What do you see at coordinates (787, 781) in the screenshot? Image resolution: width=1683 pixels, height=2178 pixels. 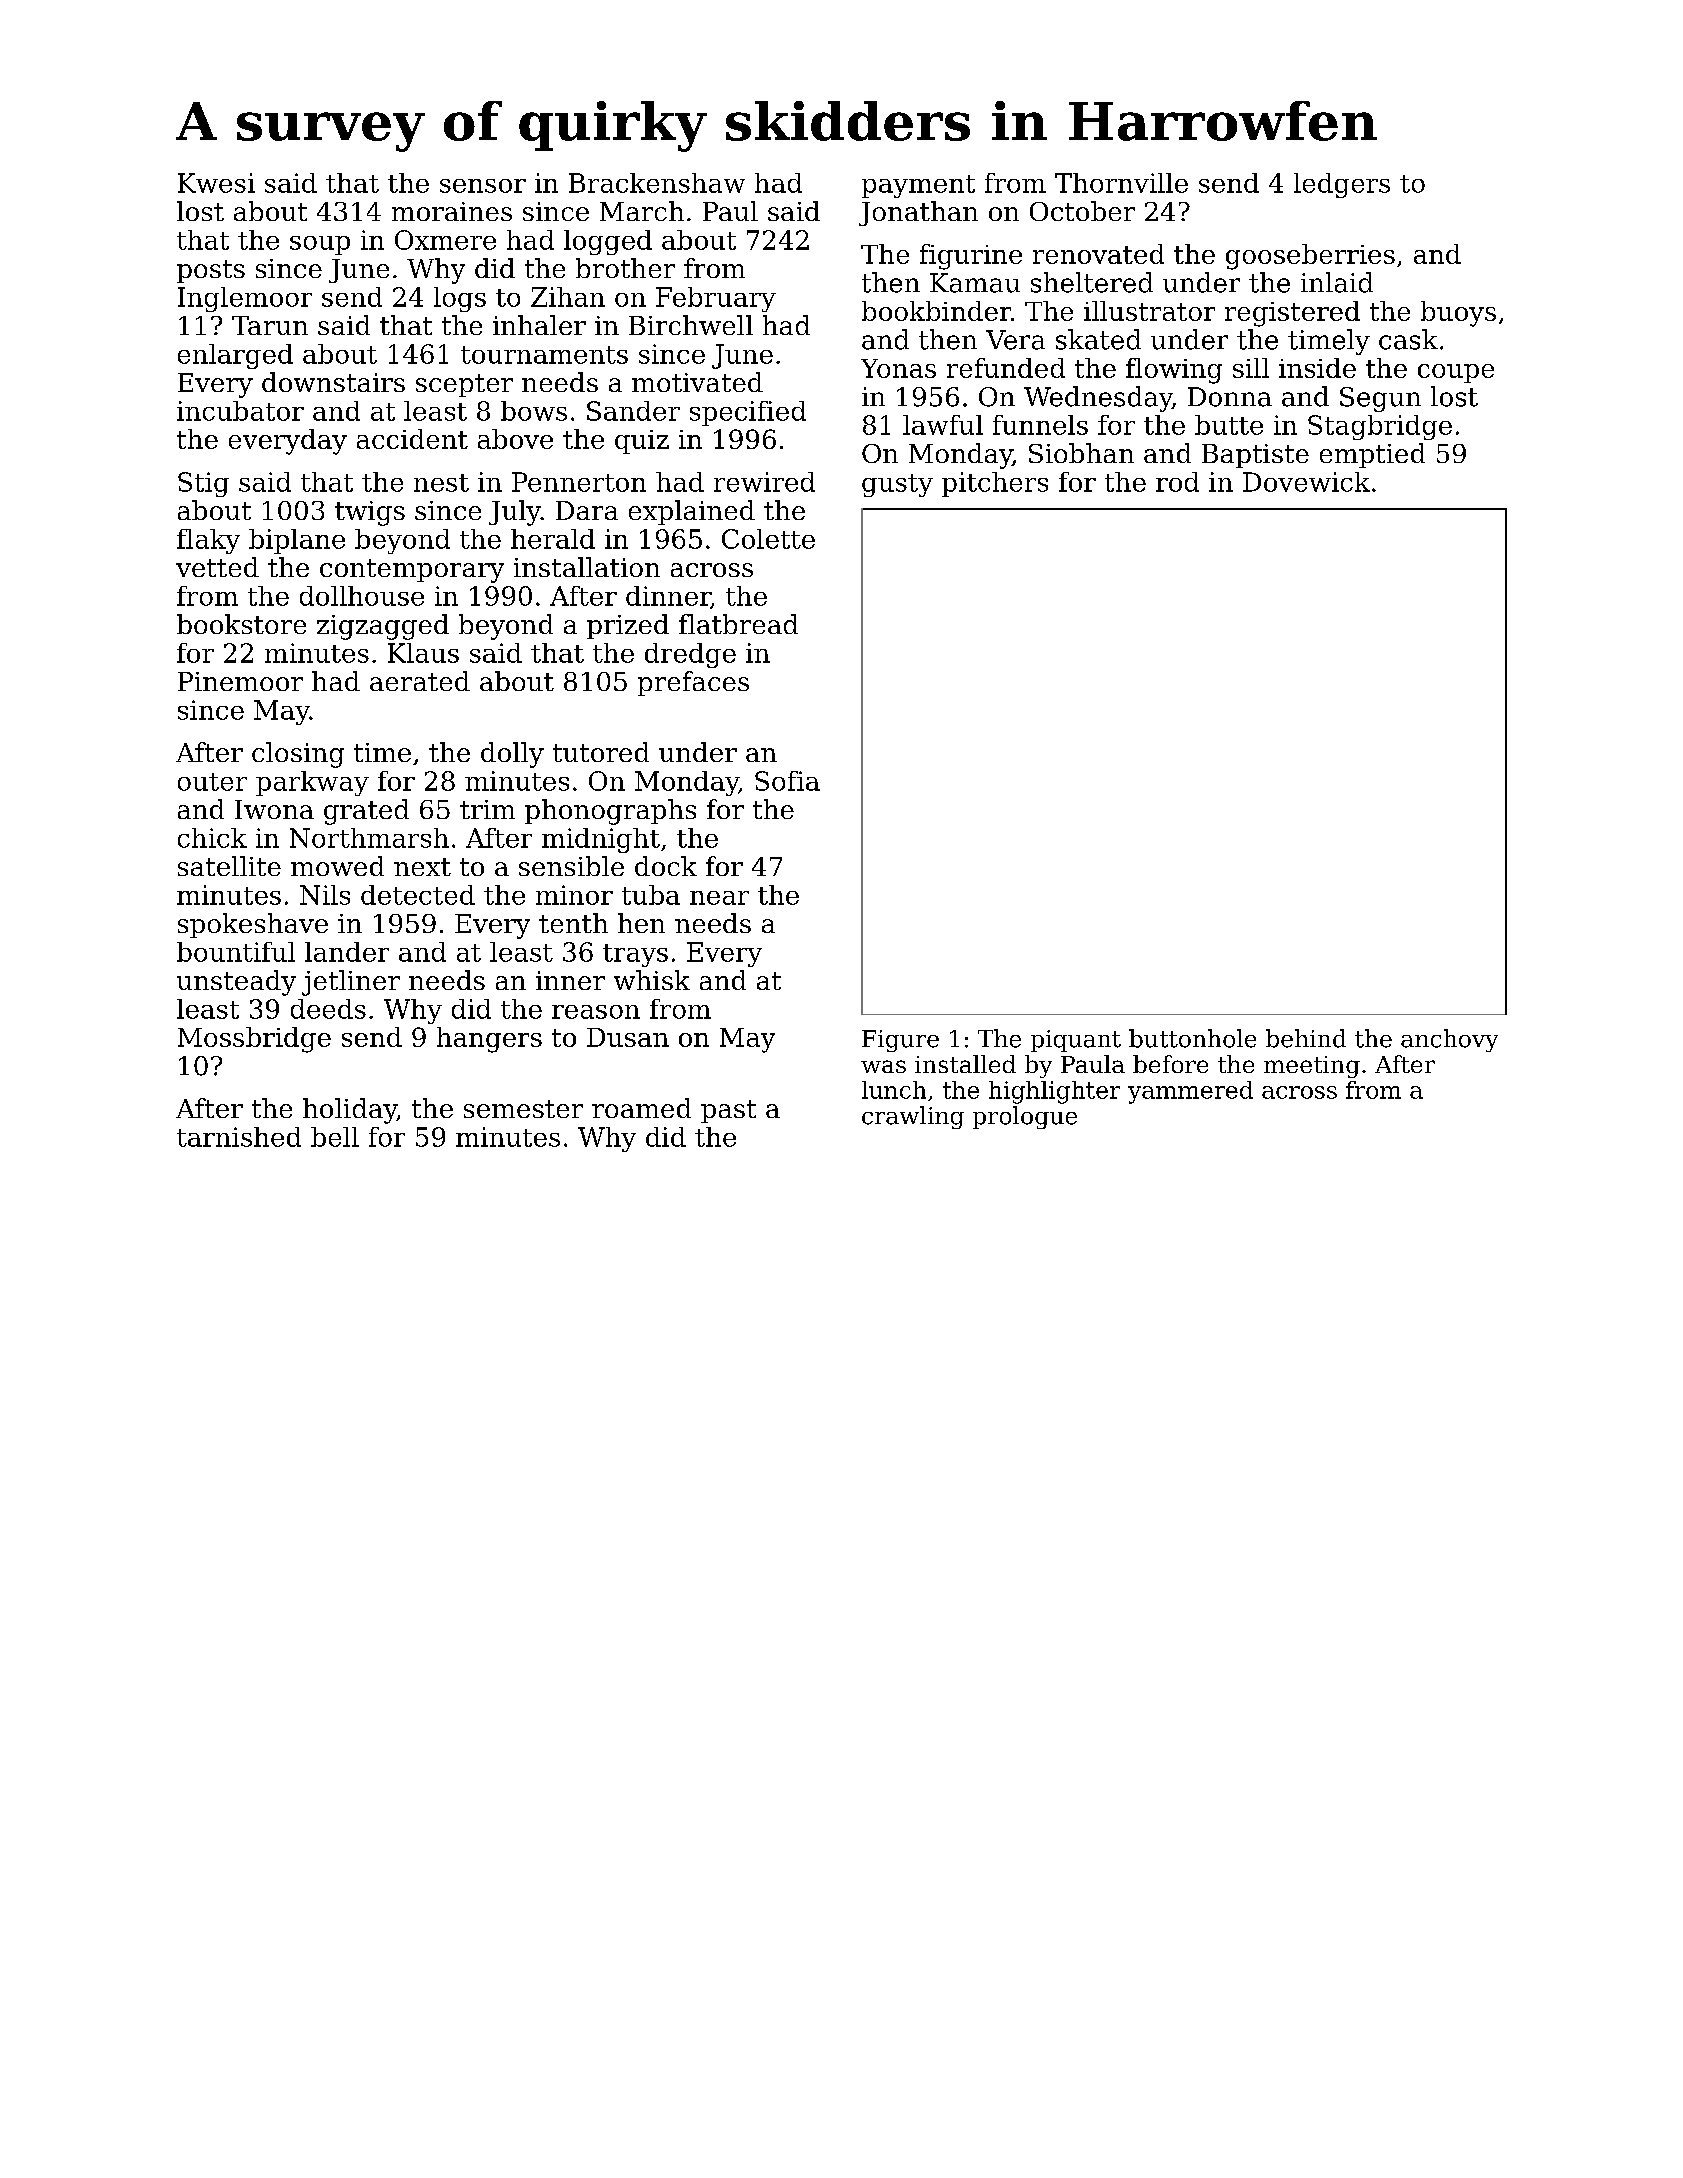 I see `Sofia` at bounding box center [787, 781].
